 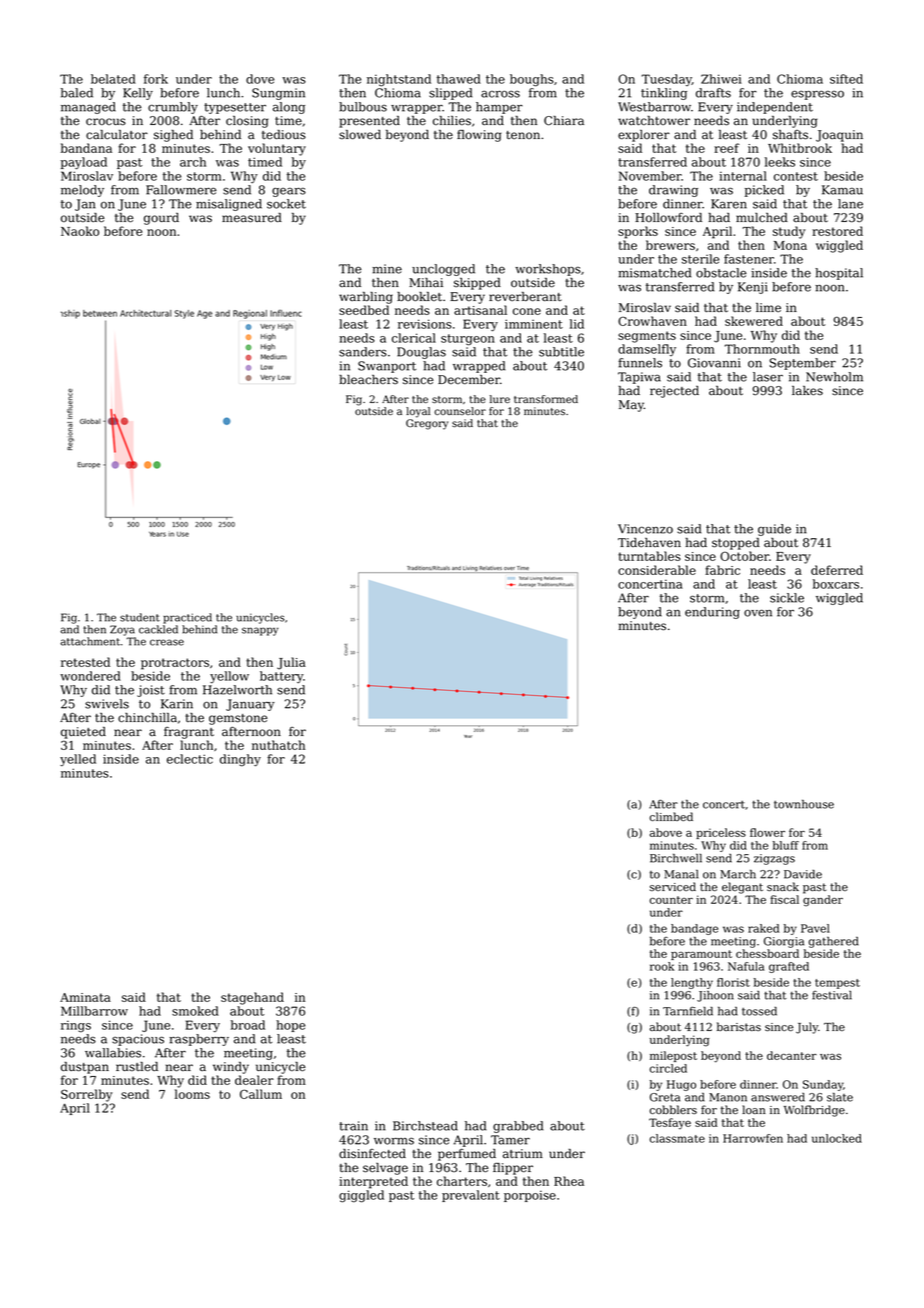 What do you see at coordinates (140, 617) in the screenshot?
I see `student` at bounding box center [140, 617].
